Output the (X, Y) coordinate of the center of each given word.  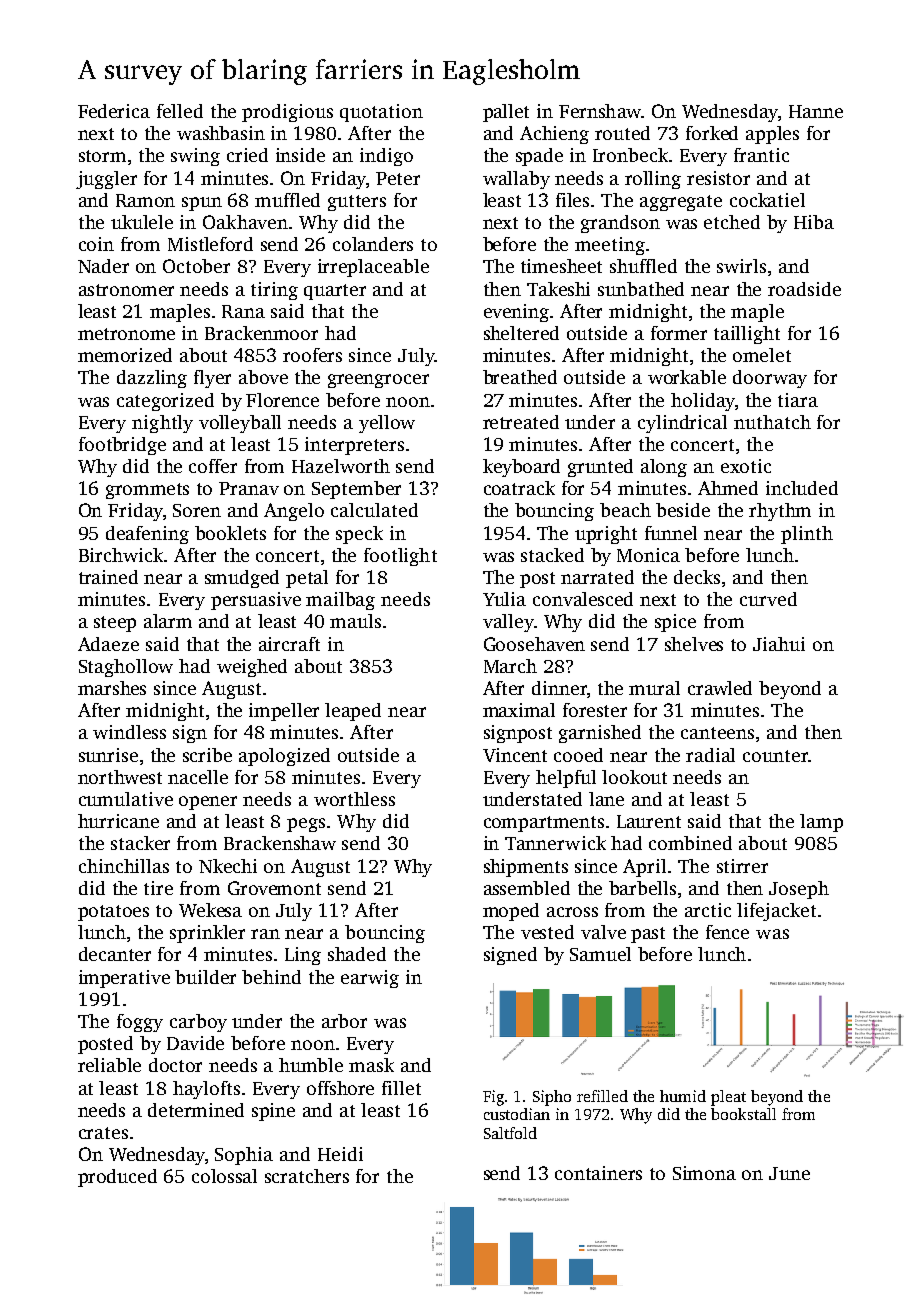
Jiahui (779, 644)
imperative (124, 979)
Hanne (816, 111)
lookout (634, 777)
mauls (355, 621)
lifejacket (776, 912)
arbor (344, 1021)
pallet (506, 113)
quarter (335, 292)
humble (311, 1065)
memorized (125, 355)
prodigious (287, 113)
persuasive (256, 601)
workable (687, 377)
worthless (354, 799)
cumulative (126, 799)
